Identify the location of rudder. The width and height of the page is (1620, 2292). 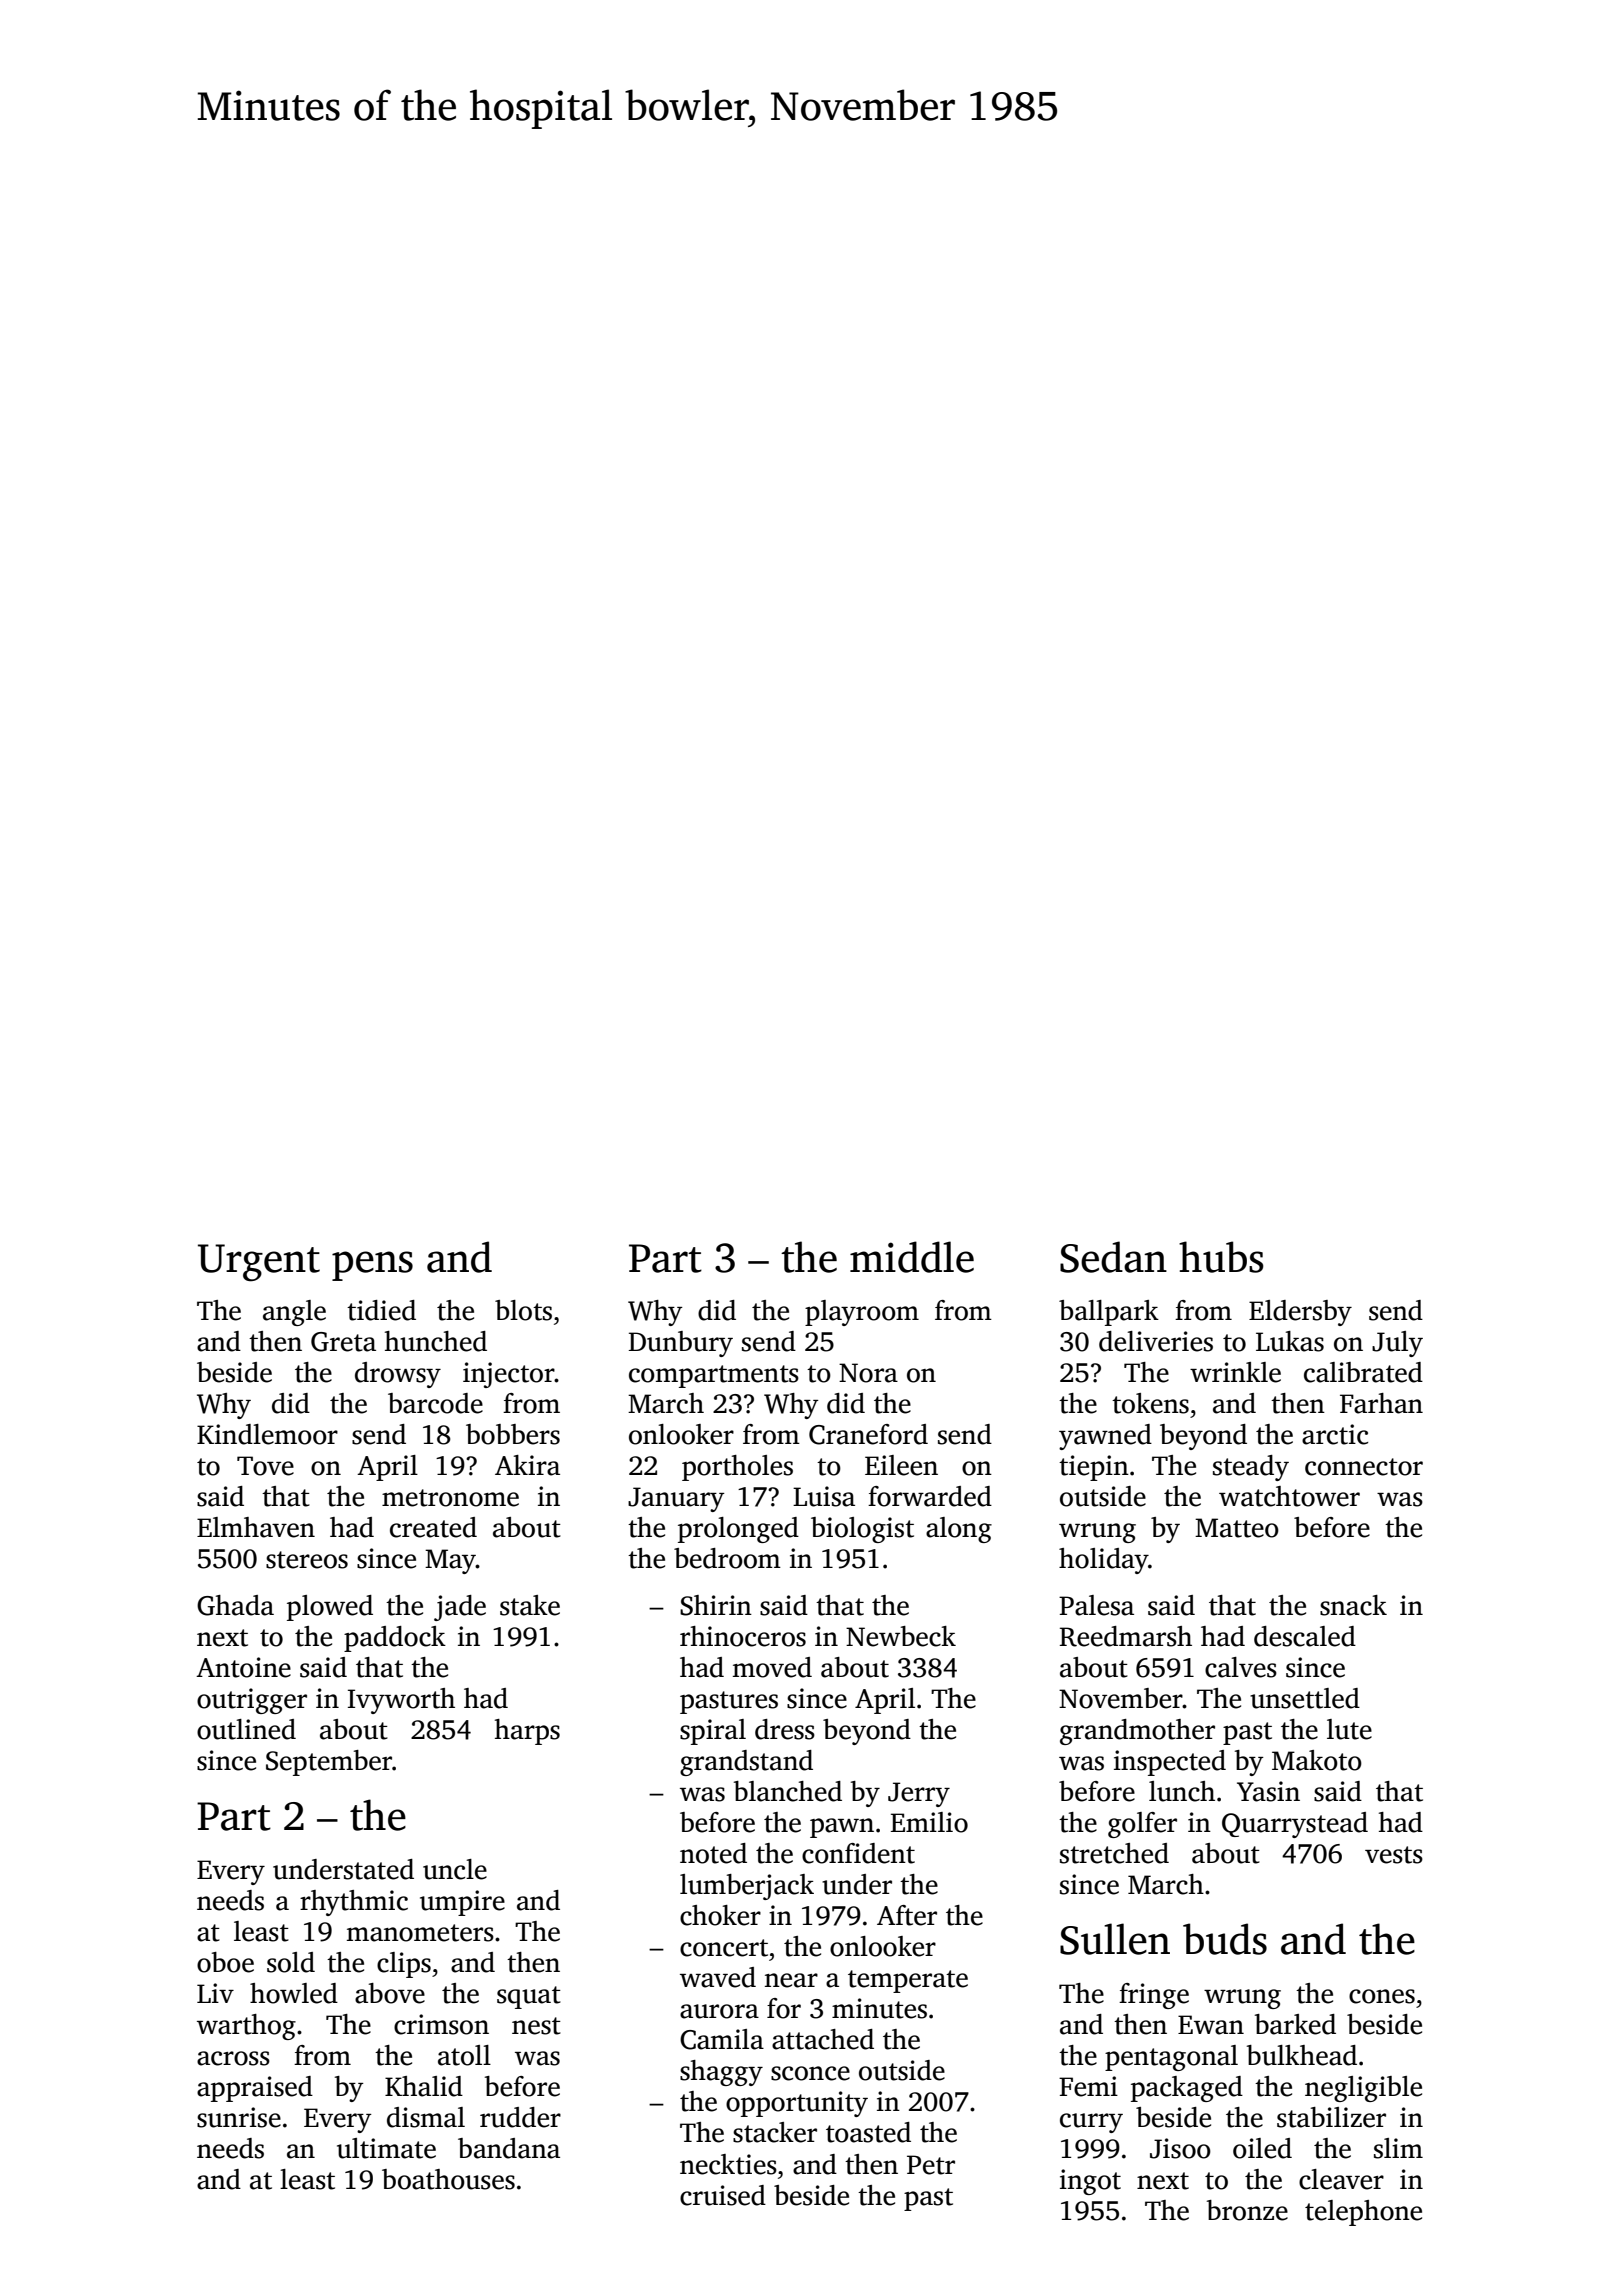
(520, 2117).
